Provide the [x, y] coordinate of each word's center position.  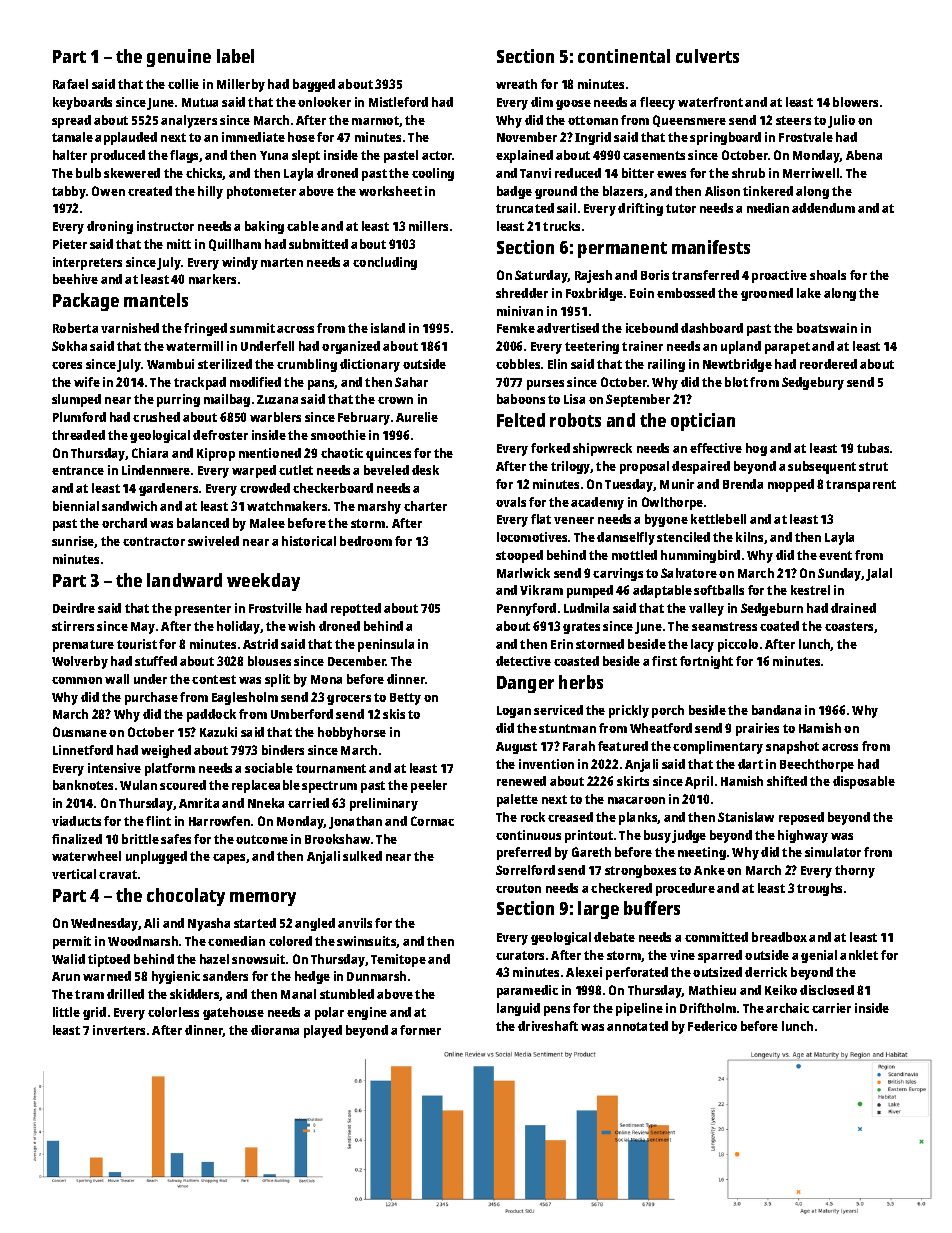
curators [520, 955]
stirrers [73, 626]
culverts [707, 56]
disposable [864, 782]
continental [624, 56]
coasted [576, 661]
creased [570, 817]
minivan [520, 311]
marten [282, 262]
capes [229, 859]
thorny [855, 871]
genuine [179, 58]
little [66, 1012]
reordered [828, 364]
